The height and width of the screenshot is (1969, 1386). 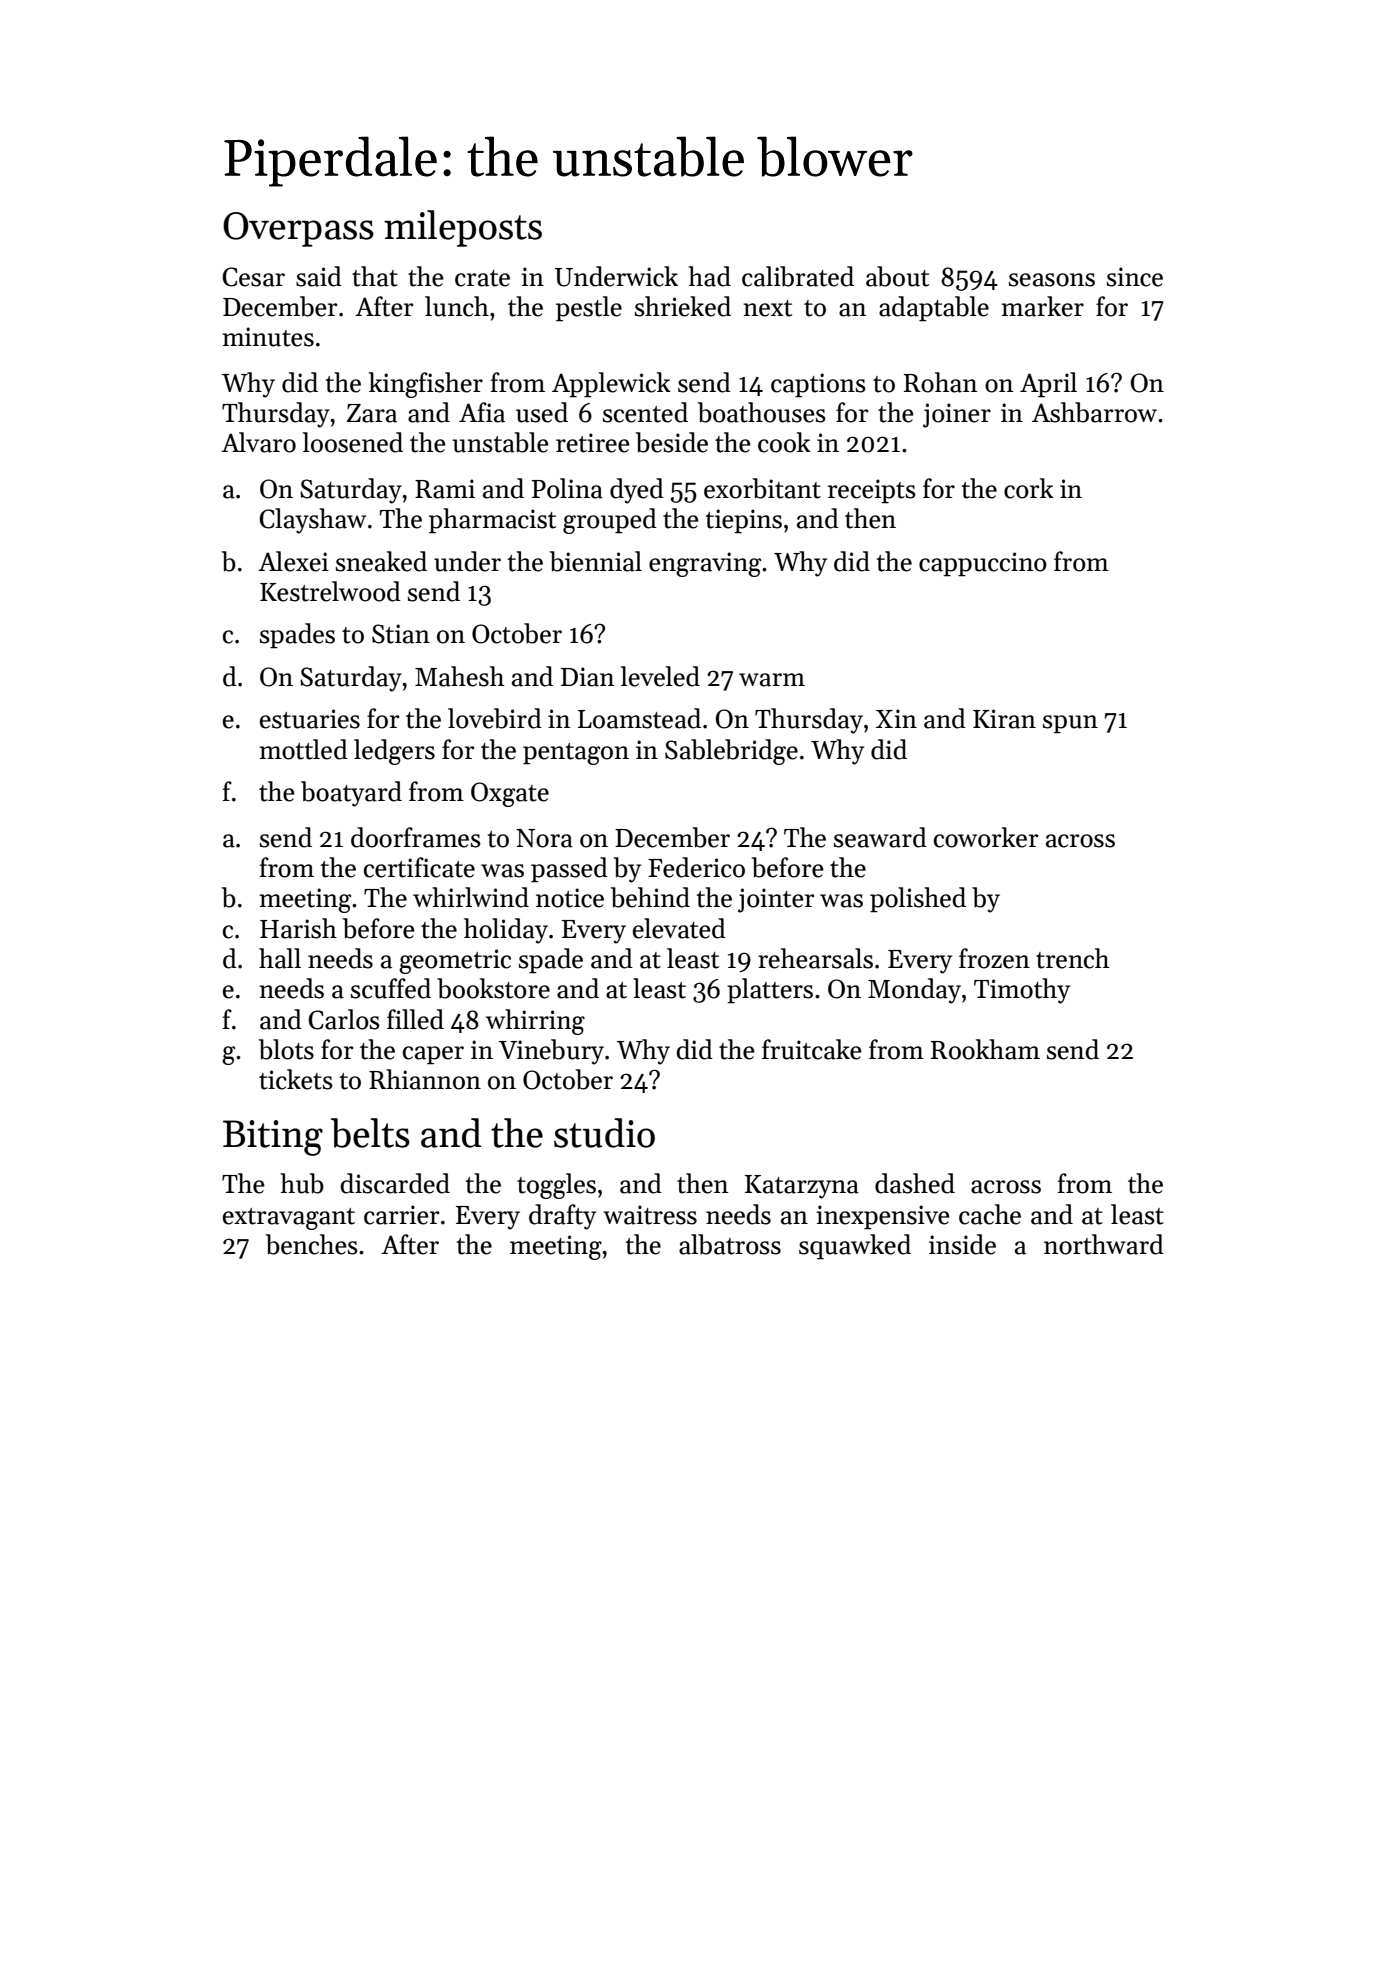 What do you see at coordinates (1043, 306) in the screenshot?
I see `marker` at bounding box center [1043, 306].
